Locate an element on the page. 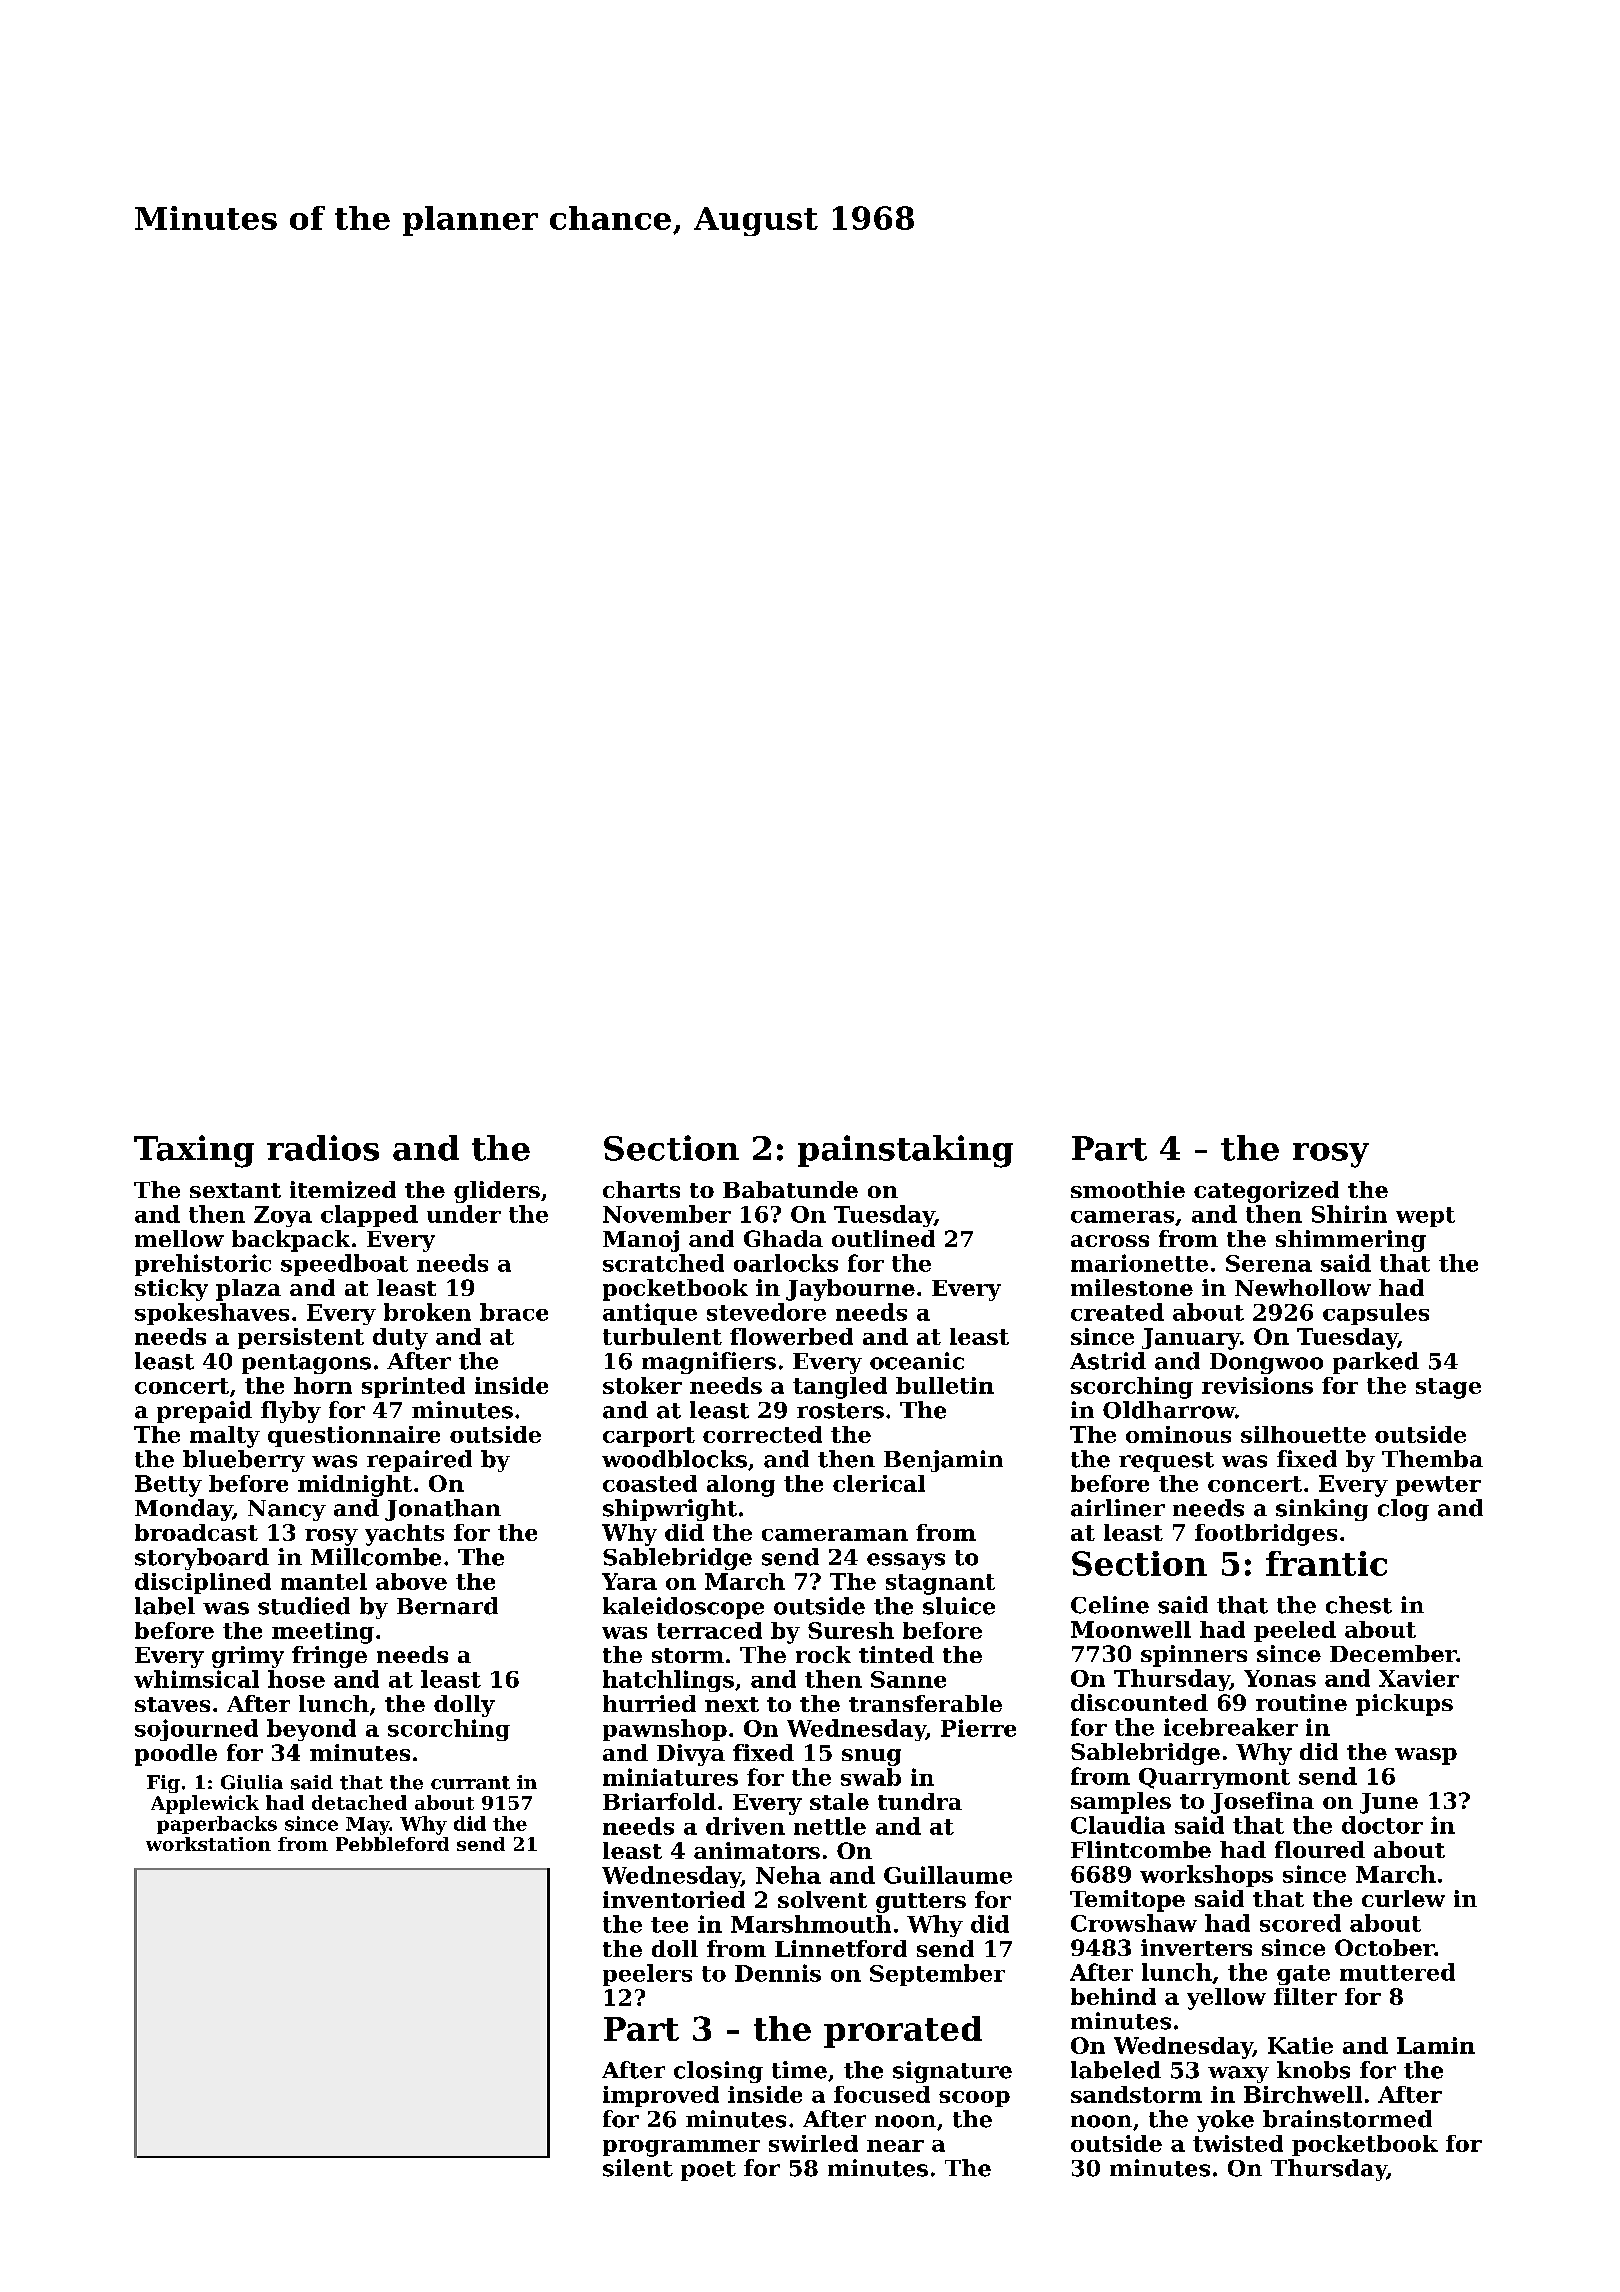 The width and height of the document is (1620, 2292). programmer is located at coordinates (681, 2148).
